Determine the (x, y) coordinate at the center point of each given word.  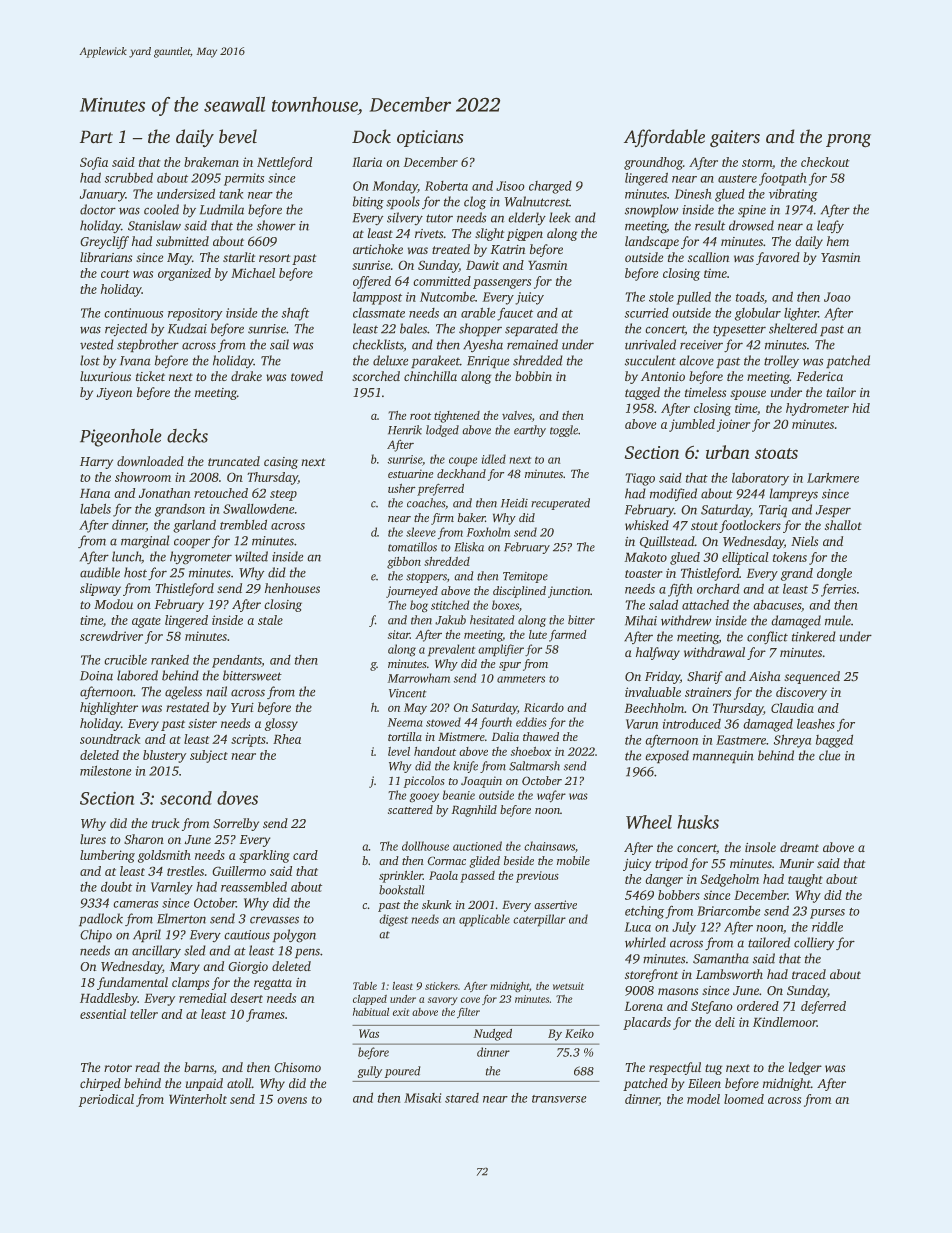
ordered (758, 1006)
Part (96, 137)
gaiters (735, 139)
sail (279, 344)
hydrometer (817, 409)
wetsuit (568, 986)
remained (532, 344)
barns (199, 1067)
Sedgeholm (730, 880)
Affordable (664, 138)
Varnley (172, 888)
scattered (410, 809)
